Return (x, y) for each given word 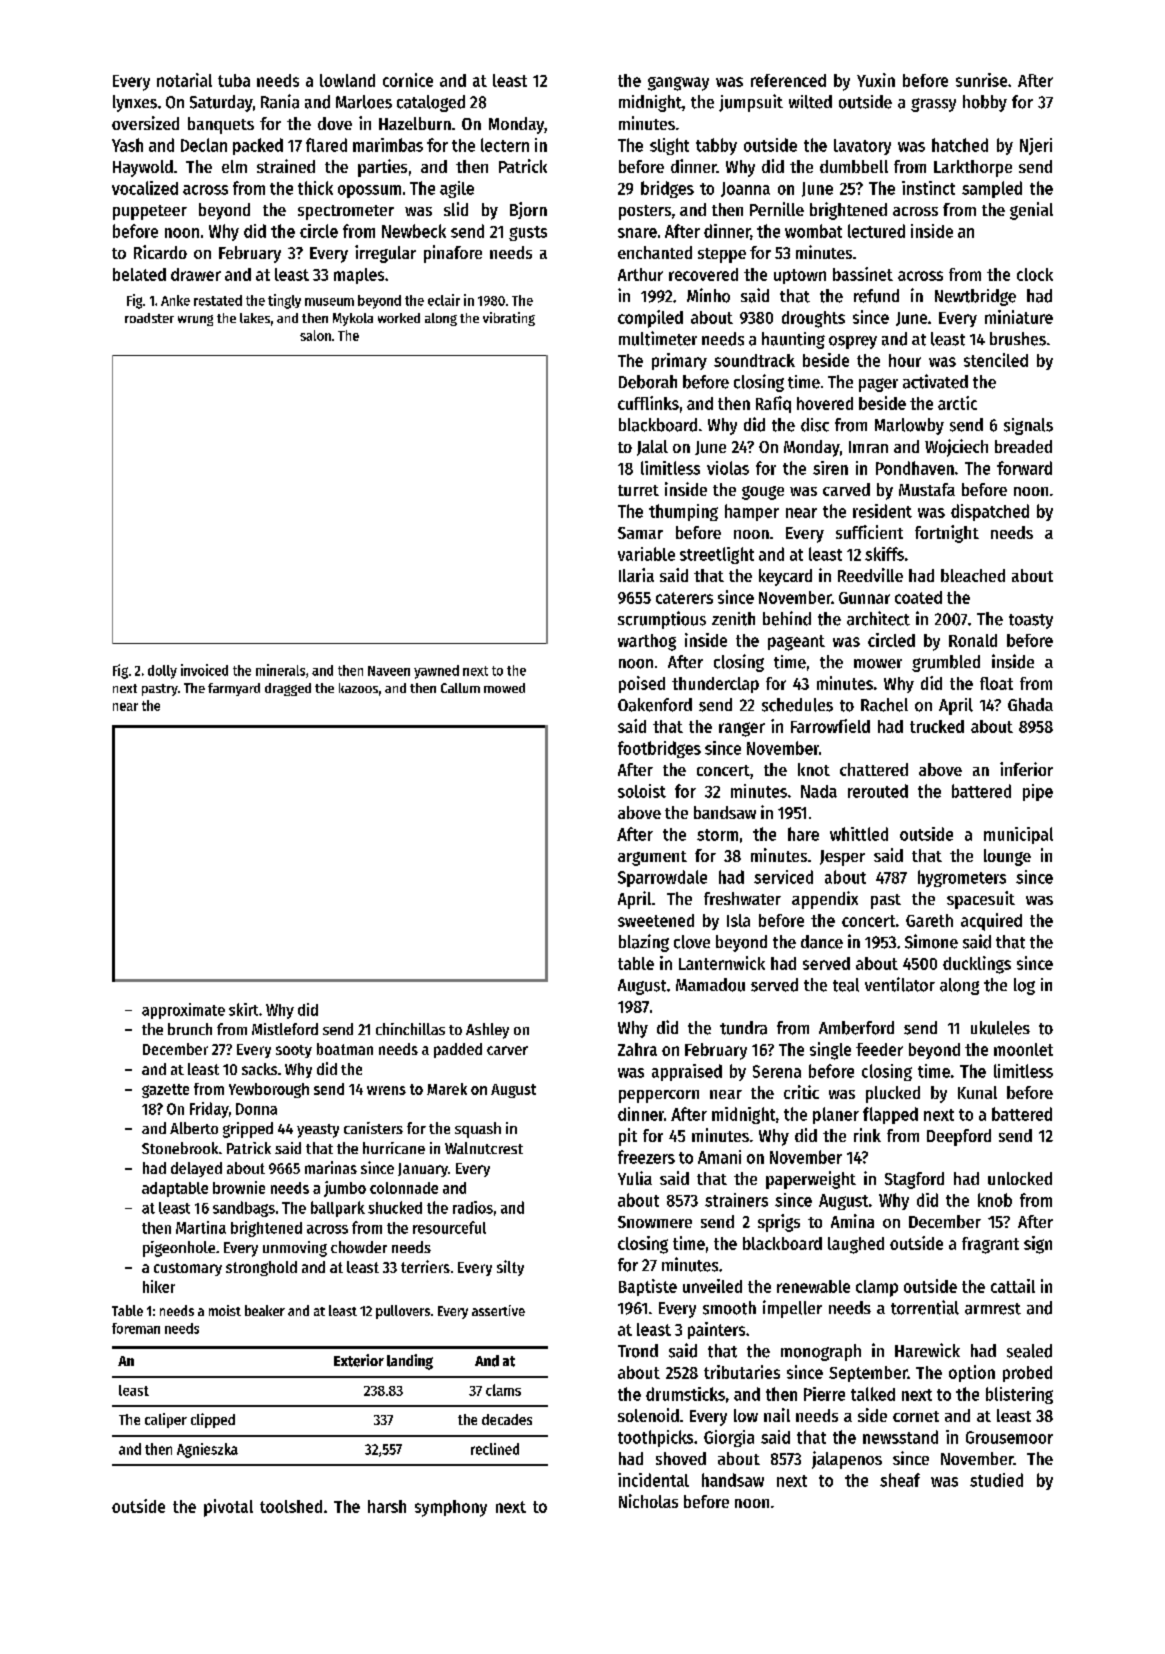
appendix (825, 900)
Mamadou (710, 985)
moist (225, 1310)
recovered (703, 274)
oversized (145, 123)
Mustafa (927, 489)
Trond (638, 1351)
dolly (162, 672)
